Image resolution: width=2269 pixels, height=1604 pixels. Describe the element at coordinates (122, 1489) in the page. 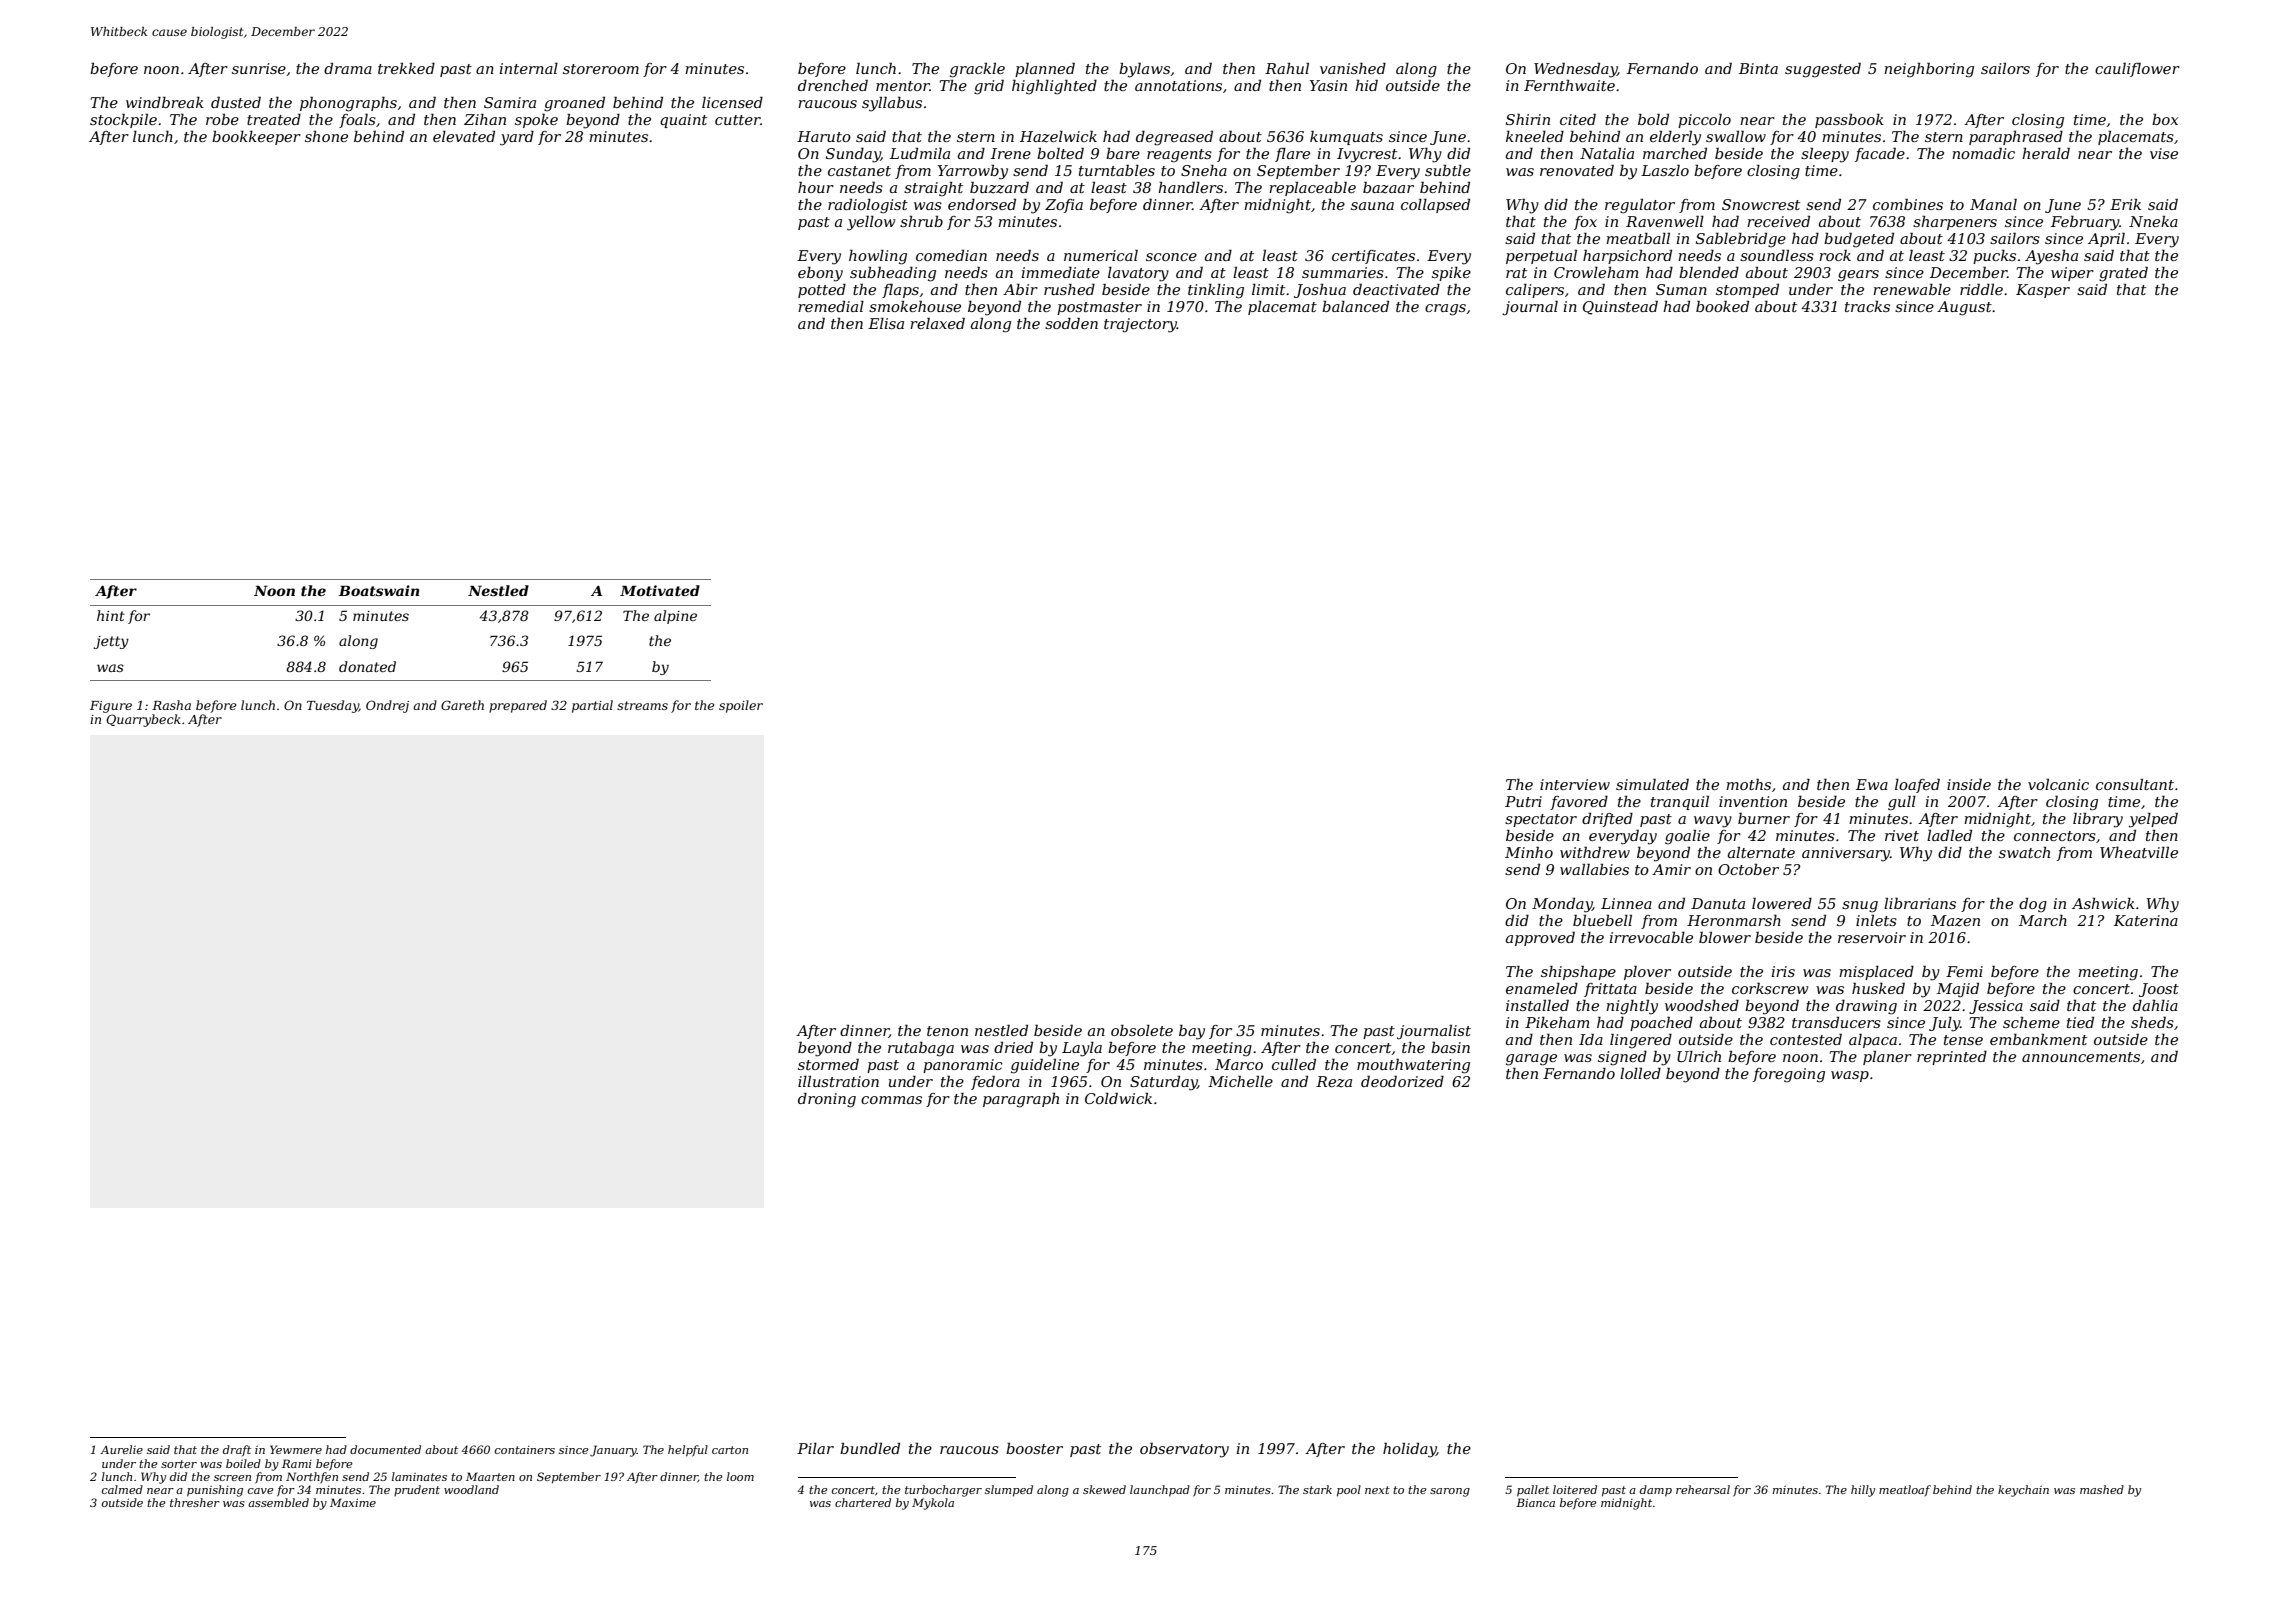

I see `calmed` at that location.
